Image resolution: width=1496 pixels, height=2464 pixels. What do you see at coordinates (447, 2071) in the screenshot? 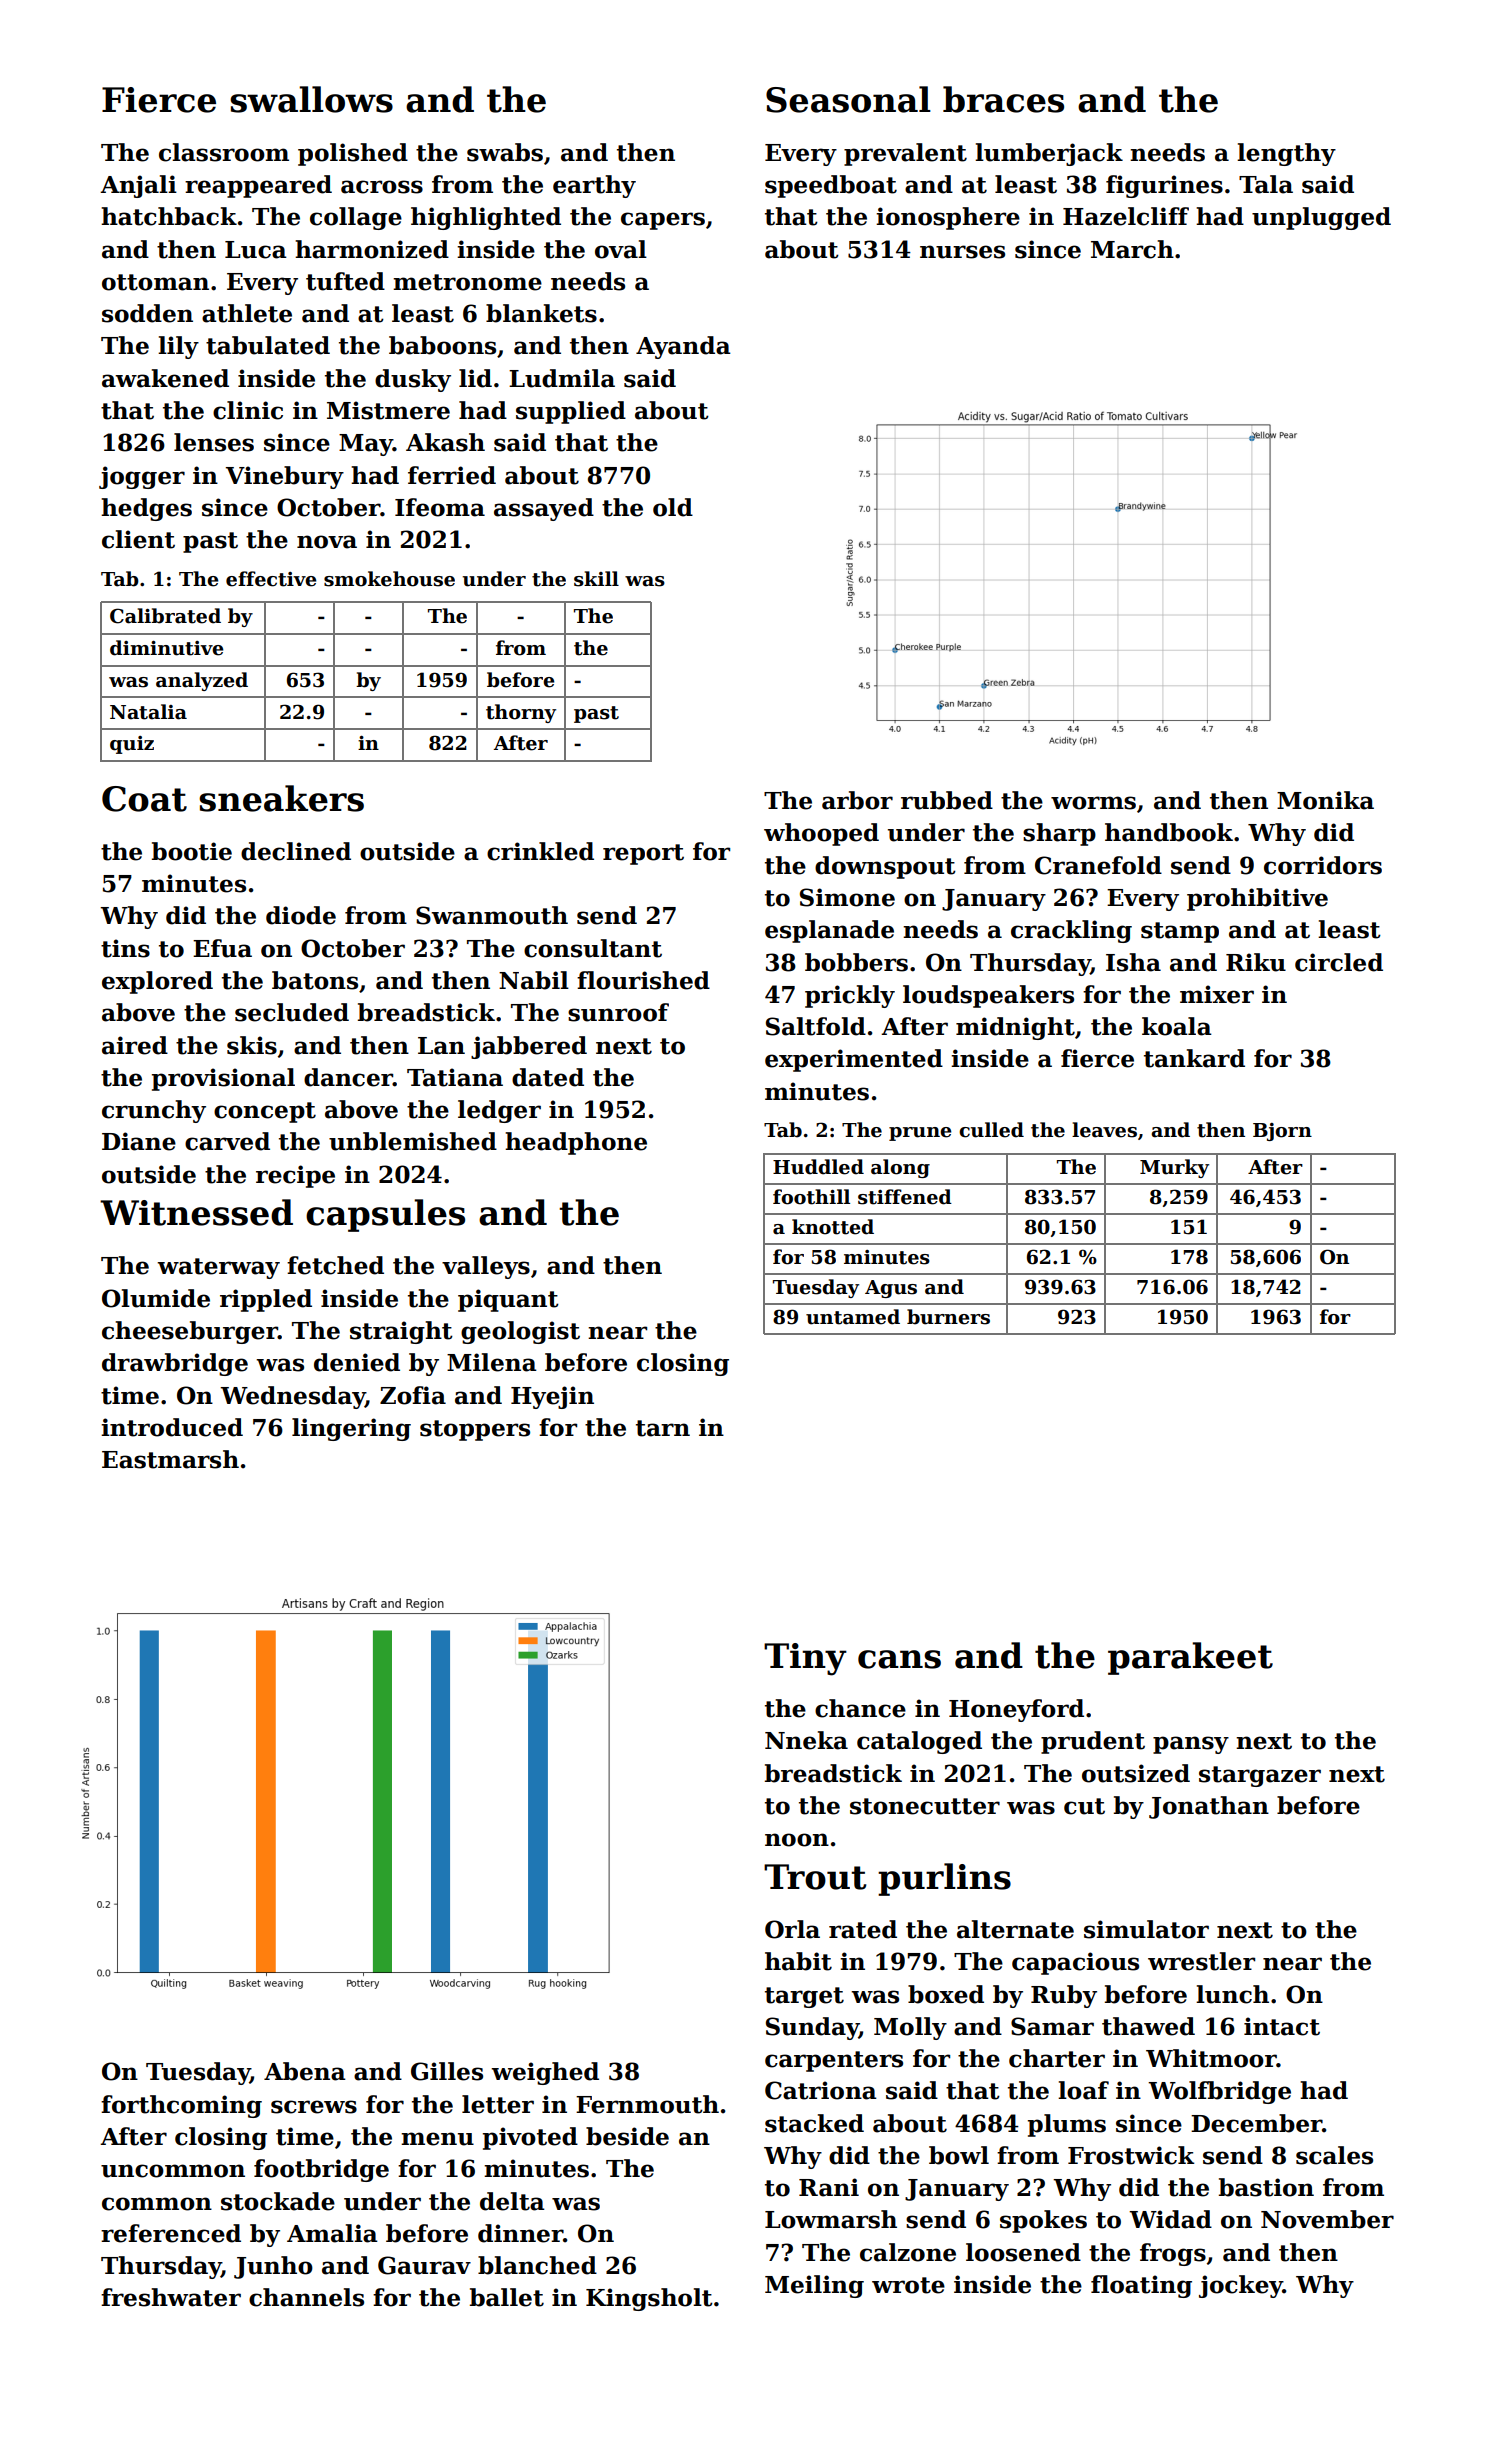
I see `Gilles` at bounding box center [447, 2071].
